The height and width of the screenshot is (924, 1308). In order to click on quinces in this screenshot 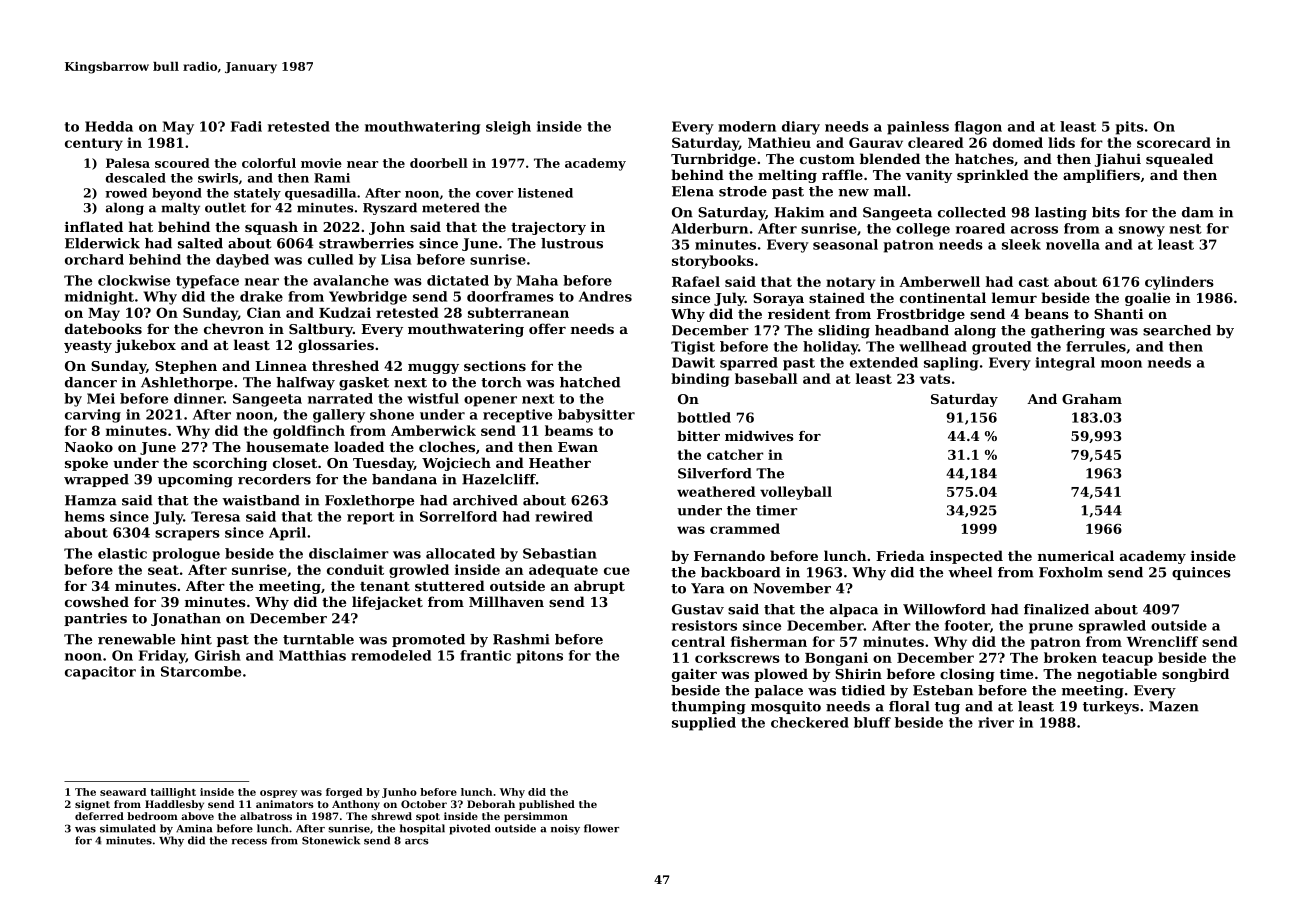, I will do `click(1201, 573)`.
